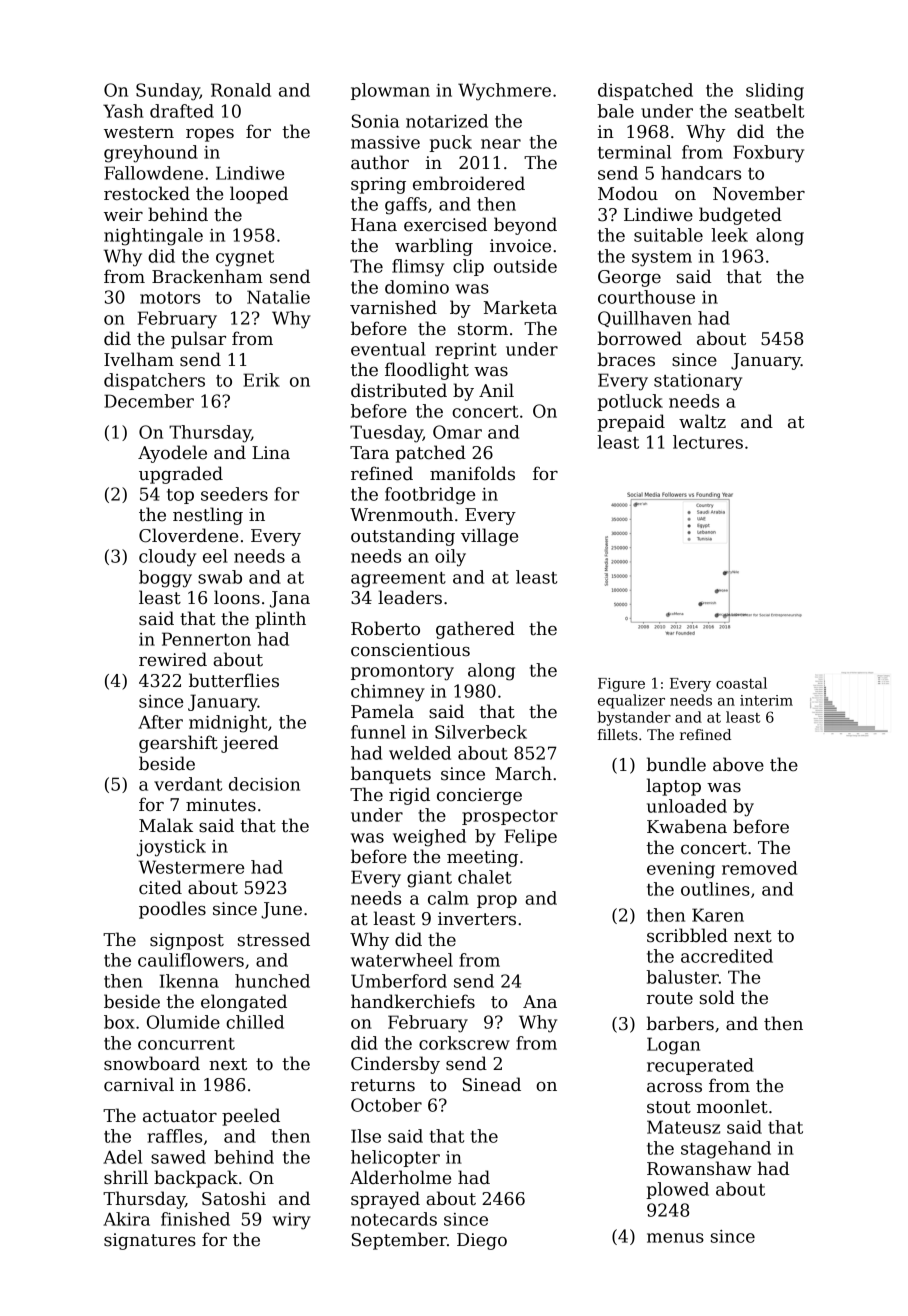 The height and width of the screenshot is (1316, 908). What do you see at coordinates (482, 1241) in the screenshot?
I see `Diego` at bounding box center [482, 1241].
